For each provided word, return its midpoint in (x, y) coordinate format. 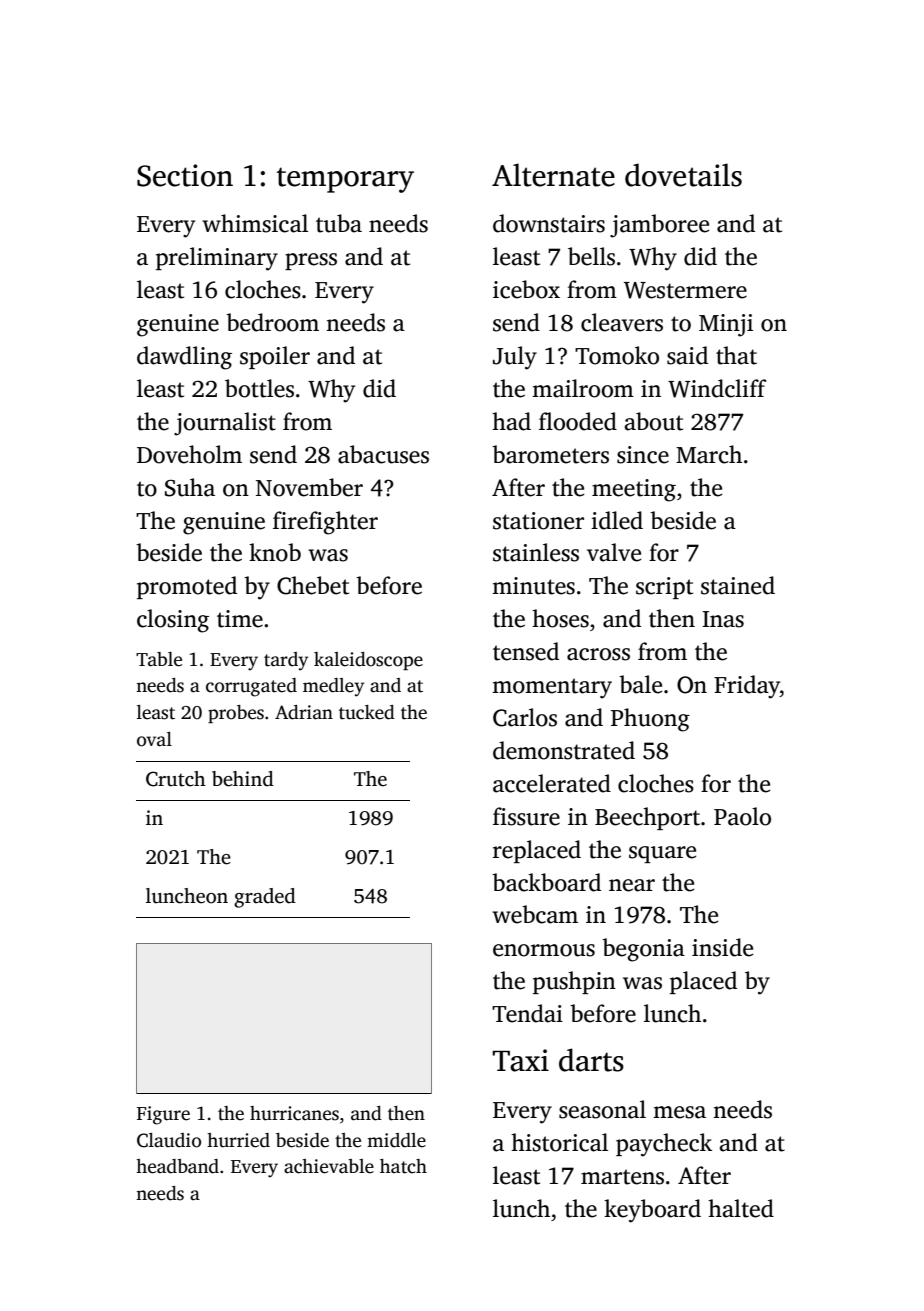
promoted (187, 587)
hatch (403, 1166)
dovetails (683, 175)
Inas (723, 619)
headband (177, 1166)
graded (265, 898)
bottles (259, 388)
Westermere (685, 290)
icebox (526, 289)
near (632, 885)
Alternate (553, 175)
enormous (544, 950)
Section (185, 175)
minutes (533, 586)
